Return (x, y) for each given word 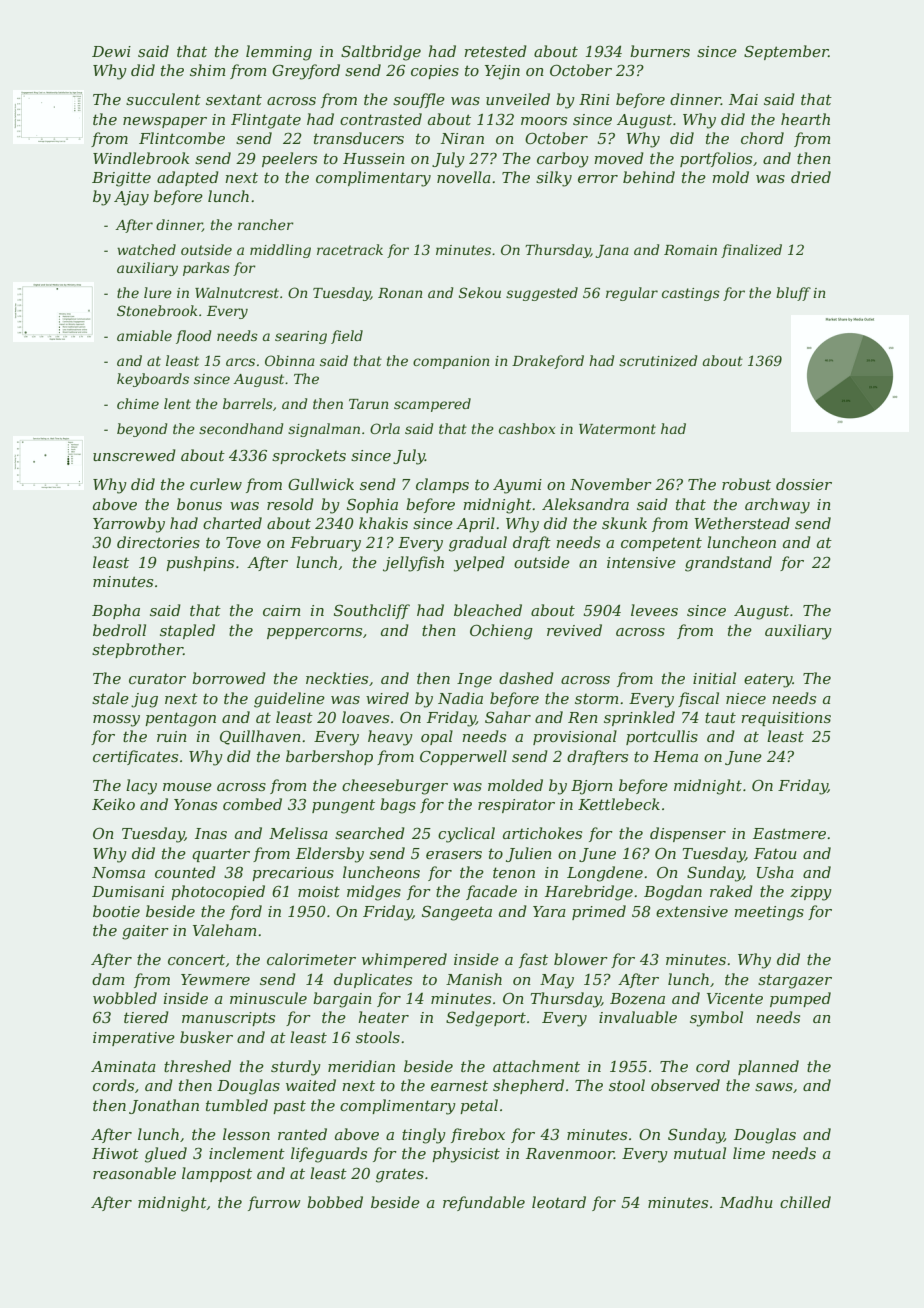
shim (207, 70)
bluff (793, 294)
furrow (274, 1203)
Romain (690, 250)
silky (554, 179)
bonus (199, 504)
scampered (432, 405)
